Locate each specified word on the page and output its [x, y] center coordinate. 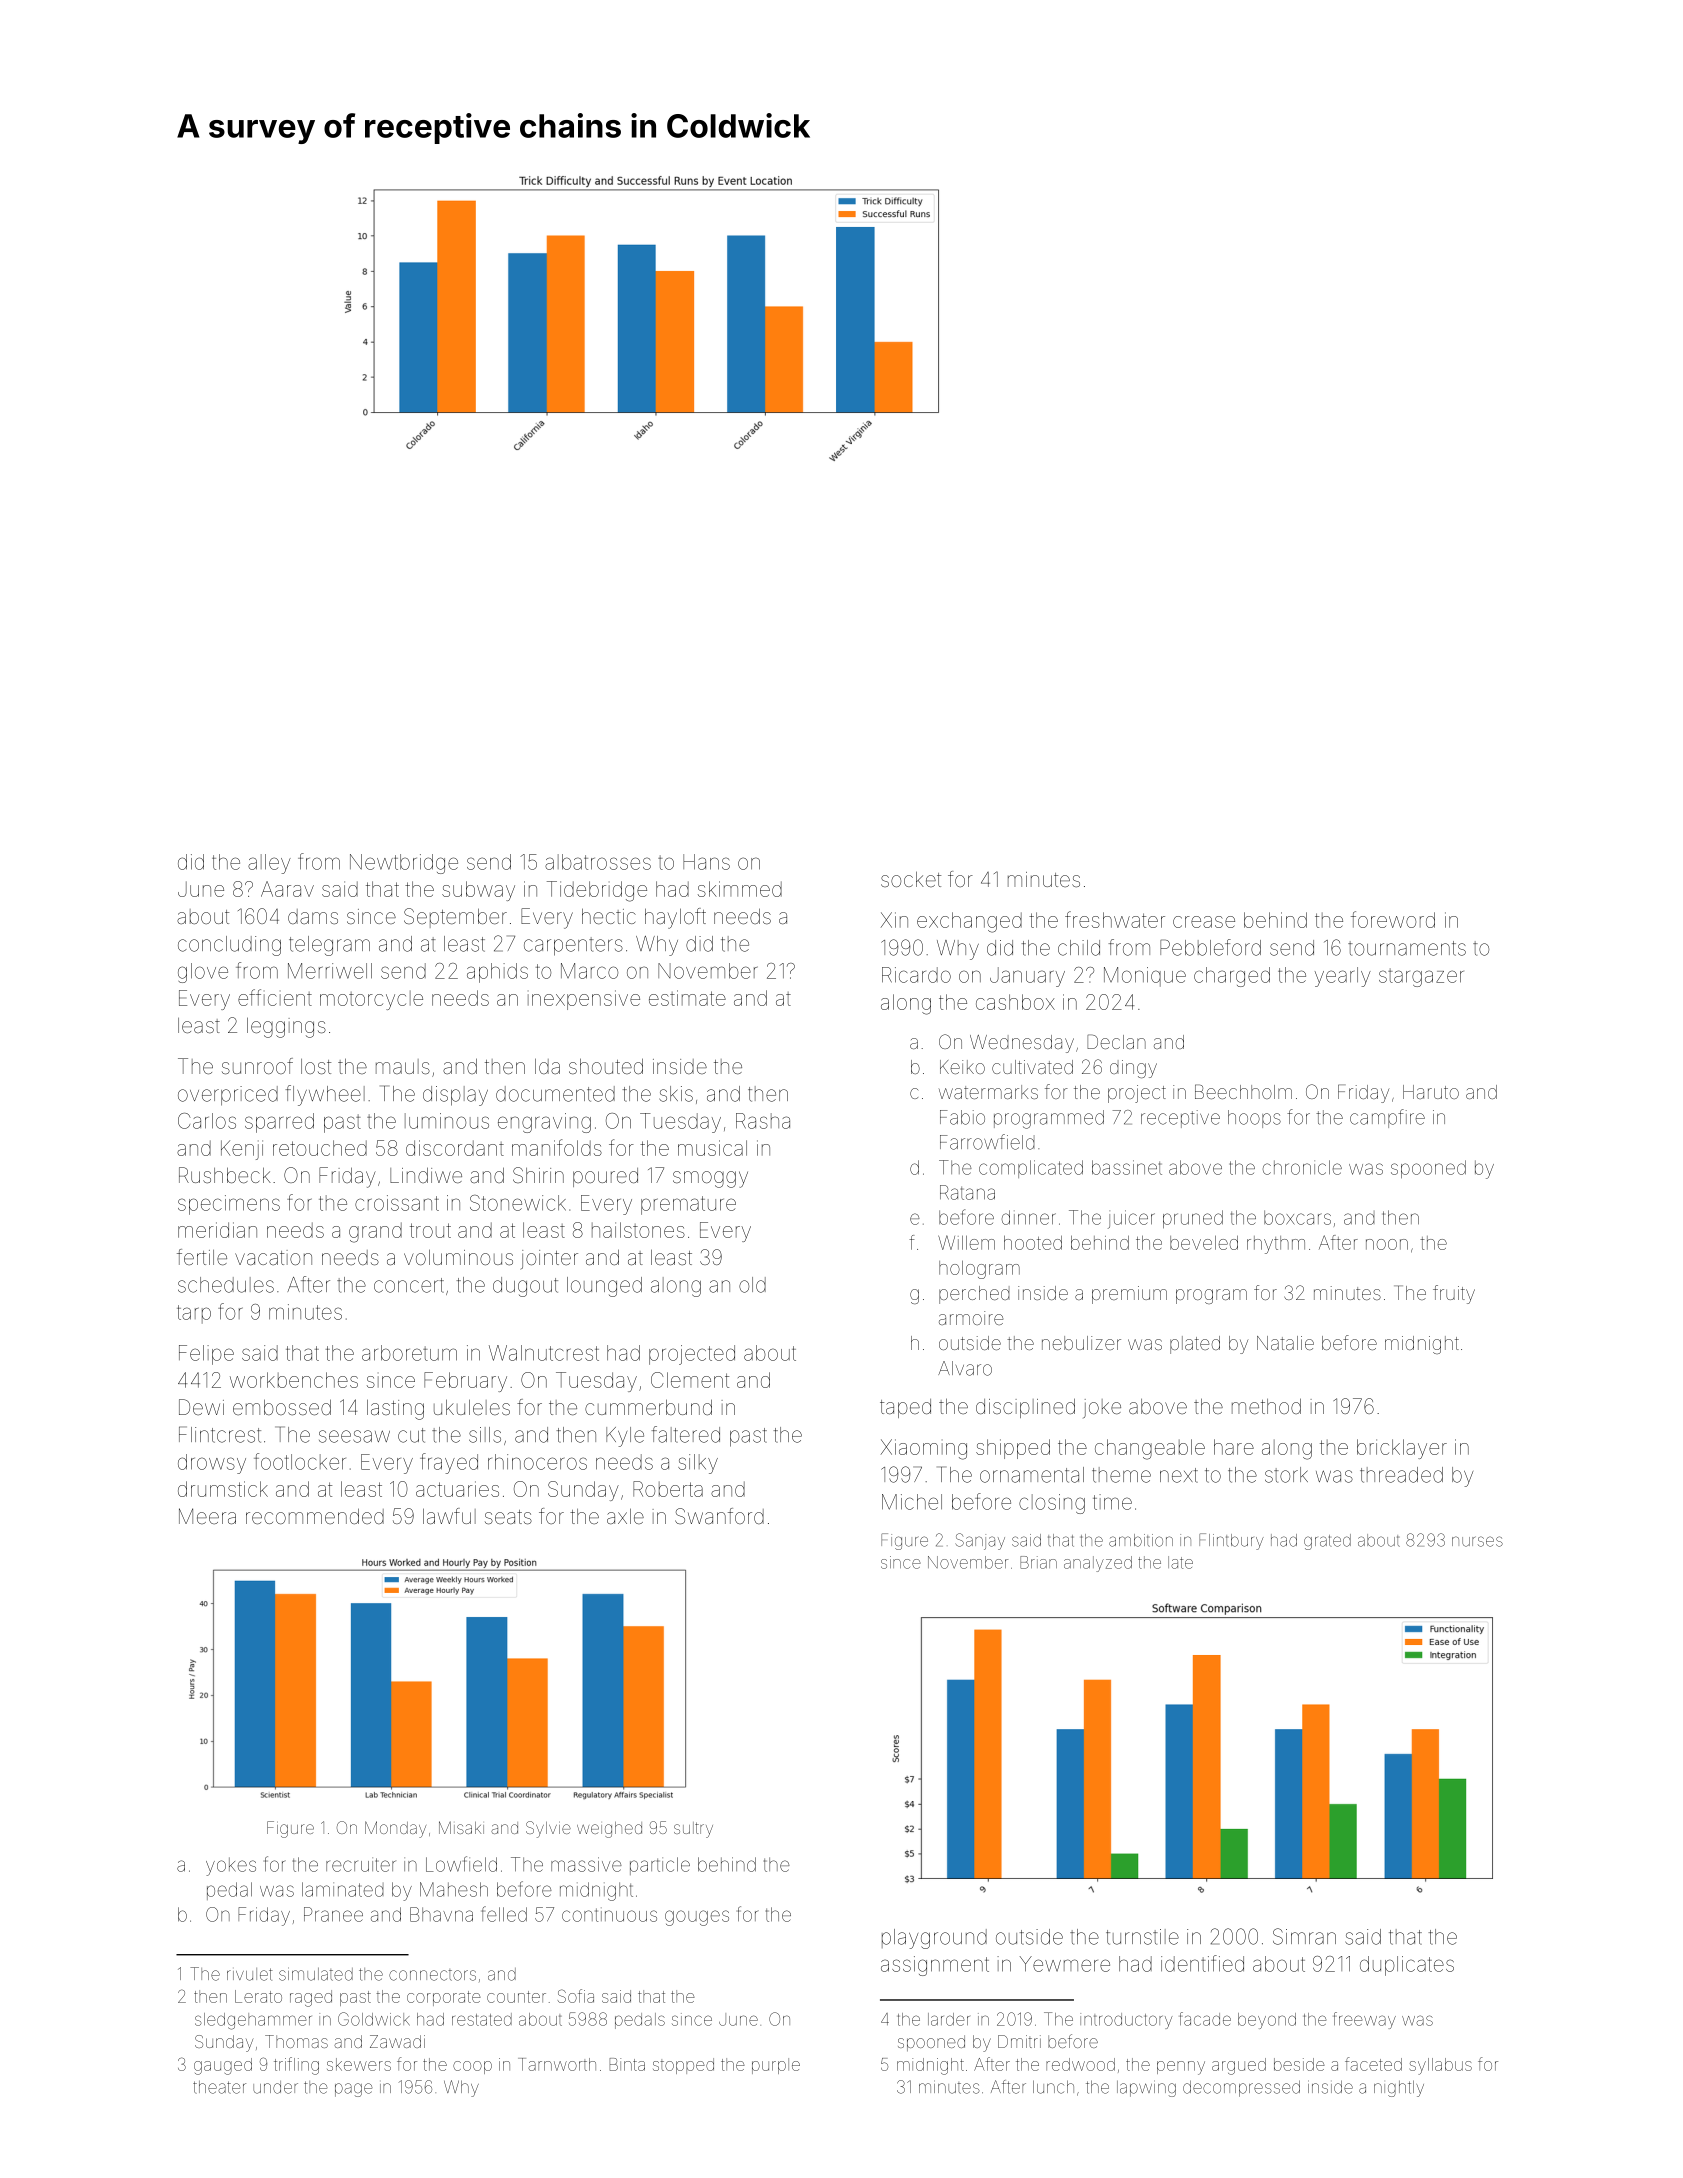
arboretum [409, 1353]
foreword [1393, 919]
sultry [693, 1830]
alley [269, 864]
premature [688, 1205]
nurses [1477, 1541]
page [354, 2090]
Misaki [461, 1827]
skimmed [740, 889]
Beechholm [1243, 1091]
